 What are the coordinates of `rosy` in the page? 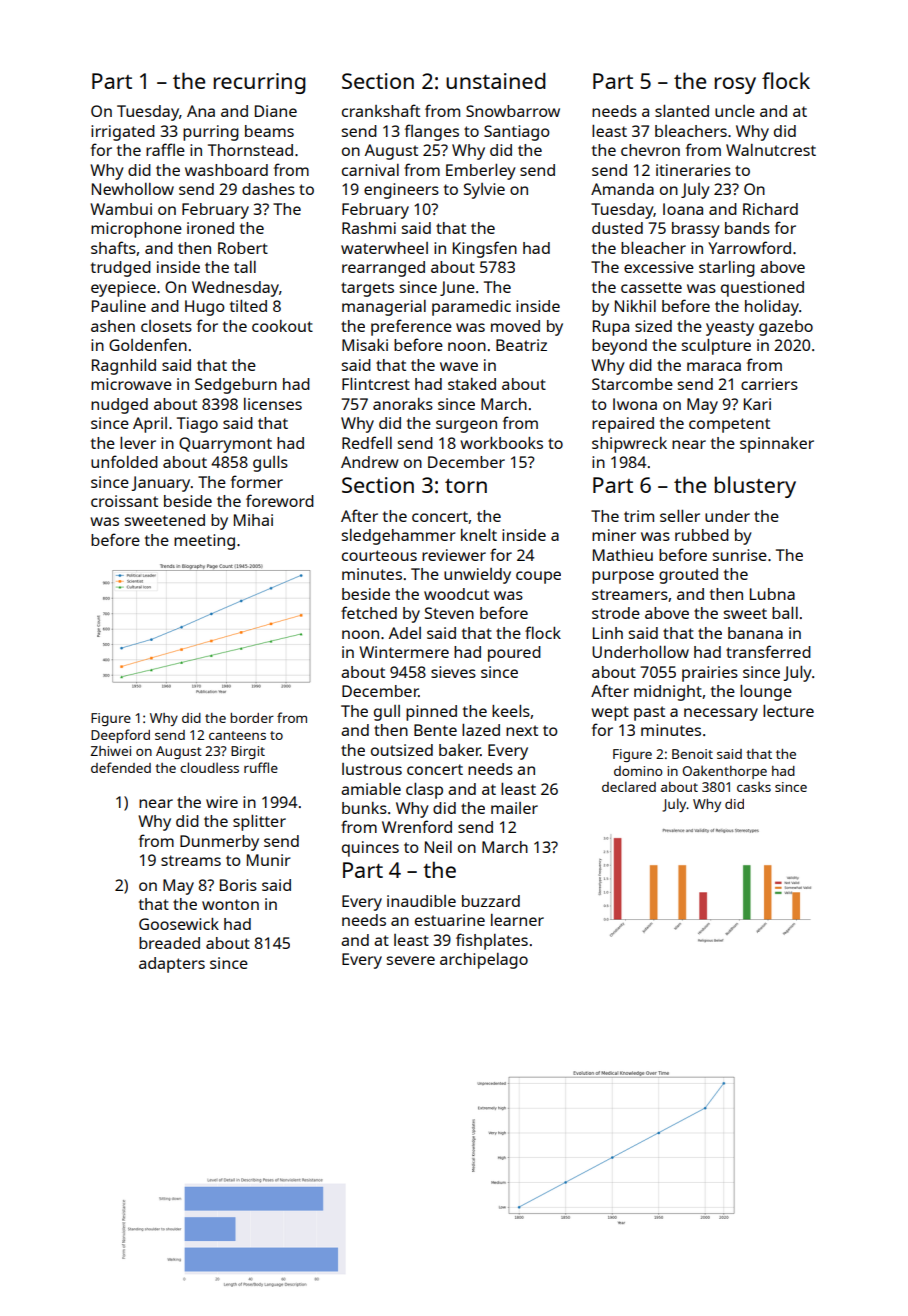 It's located at (735, 85).
